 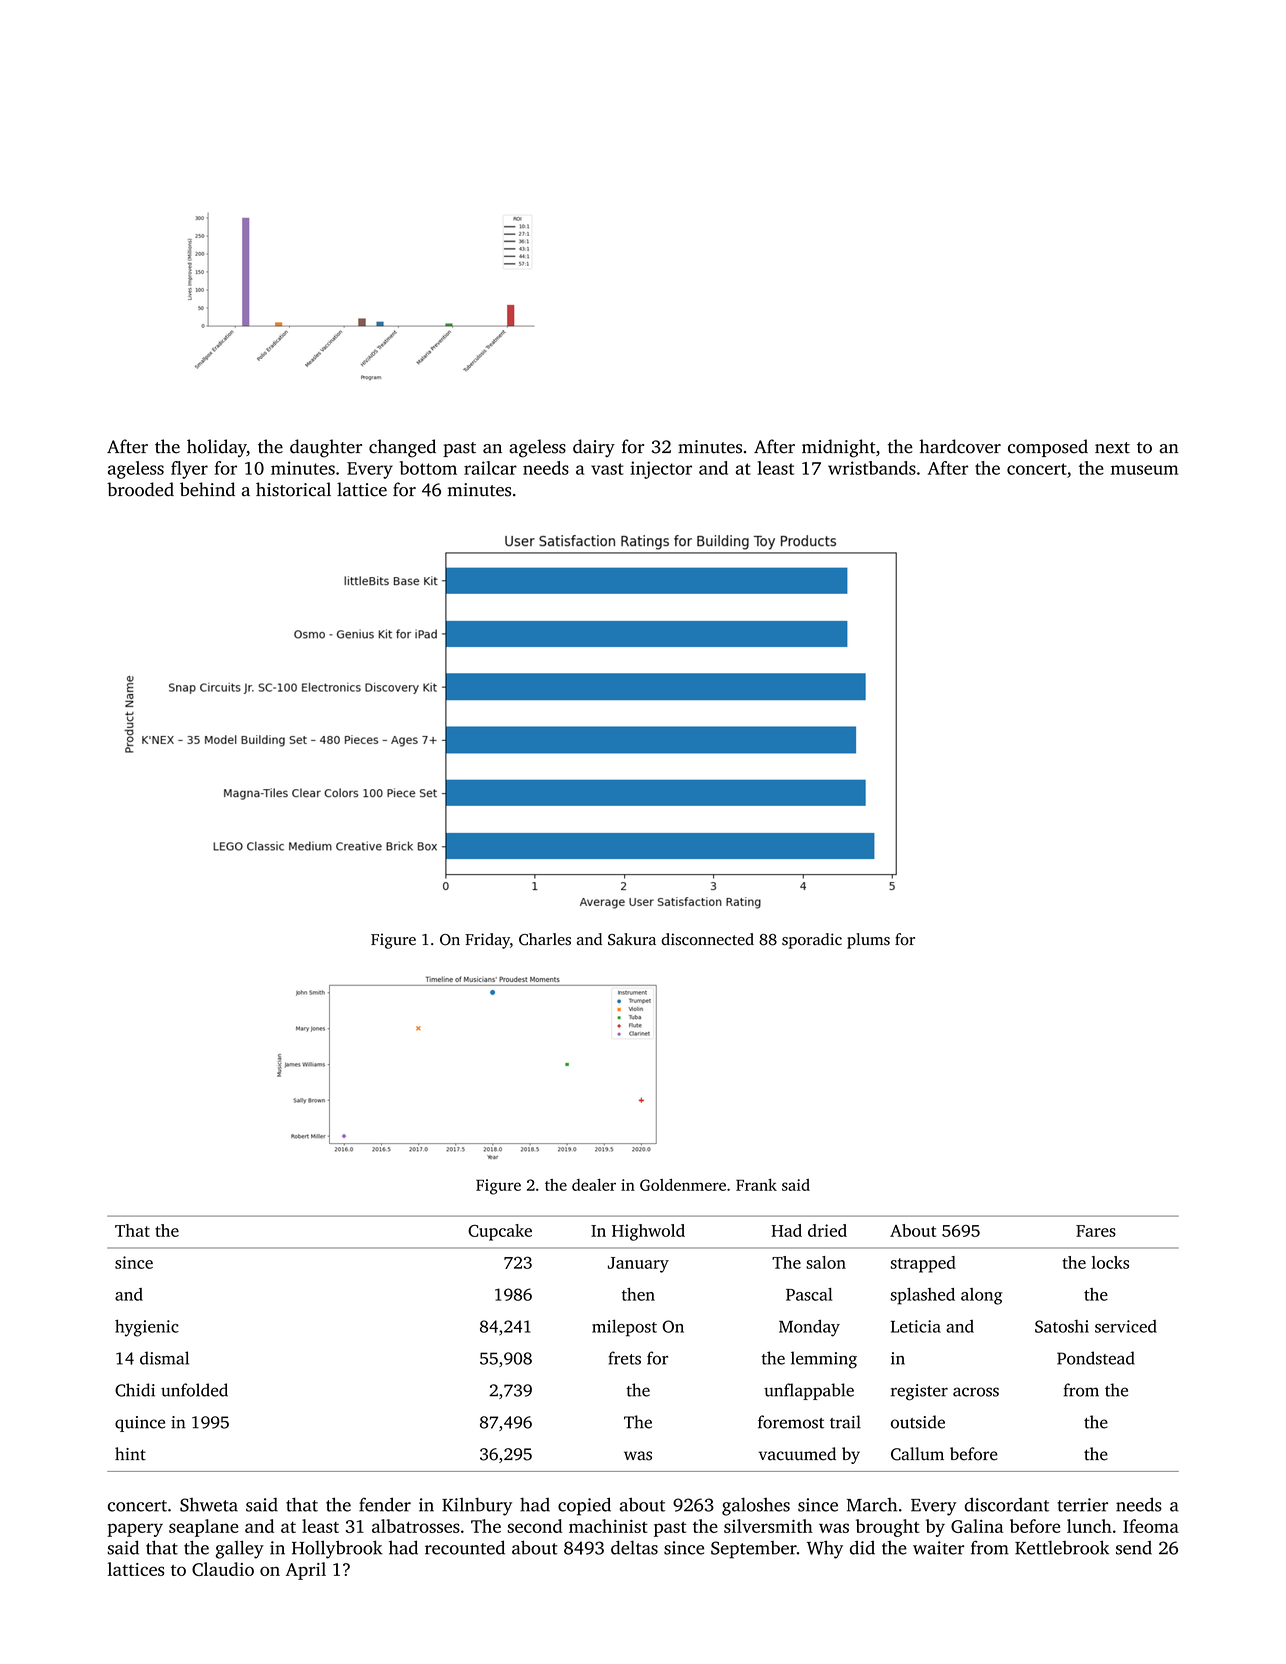 I want to click on sporadic, so click(x=812, y=941).
